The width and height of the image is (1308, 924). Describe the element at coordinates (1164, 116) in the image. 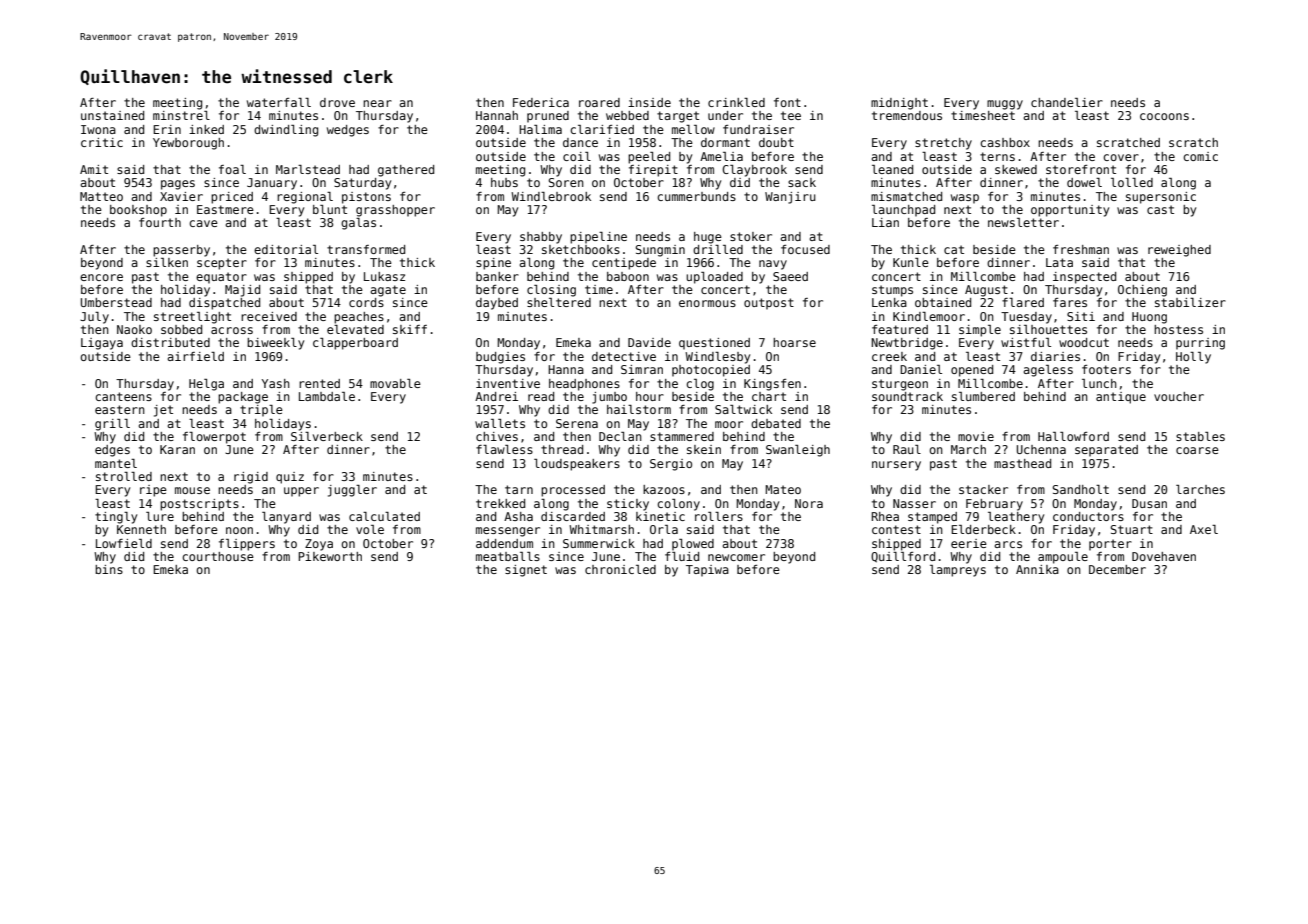

I see `cocoons` at that location.
